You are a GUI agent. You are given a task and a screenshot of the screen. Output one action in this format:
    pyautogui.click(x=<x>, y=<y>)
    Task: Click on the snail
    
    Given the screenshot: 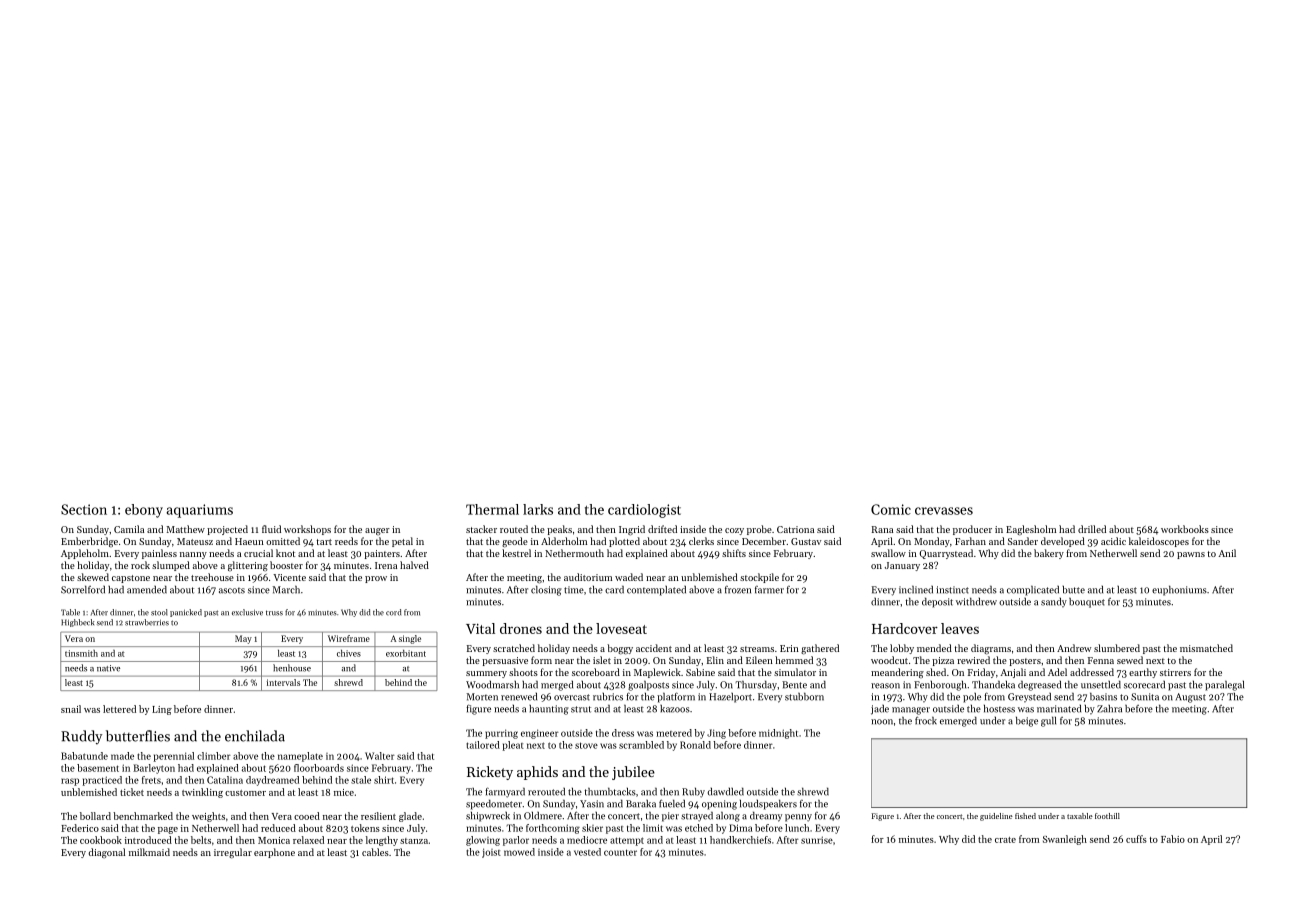 What is the action you would take?
    pyautogui.click(x=71, y=709)
